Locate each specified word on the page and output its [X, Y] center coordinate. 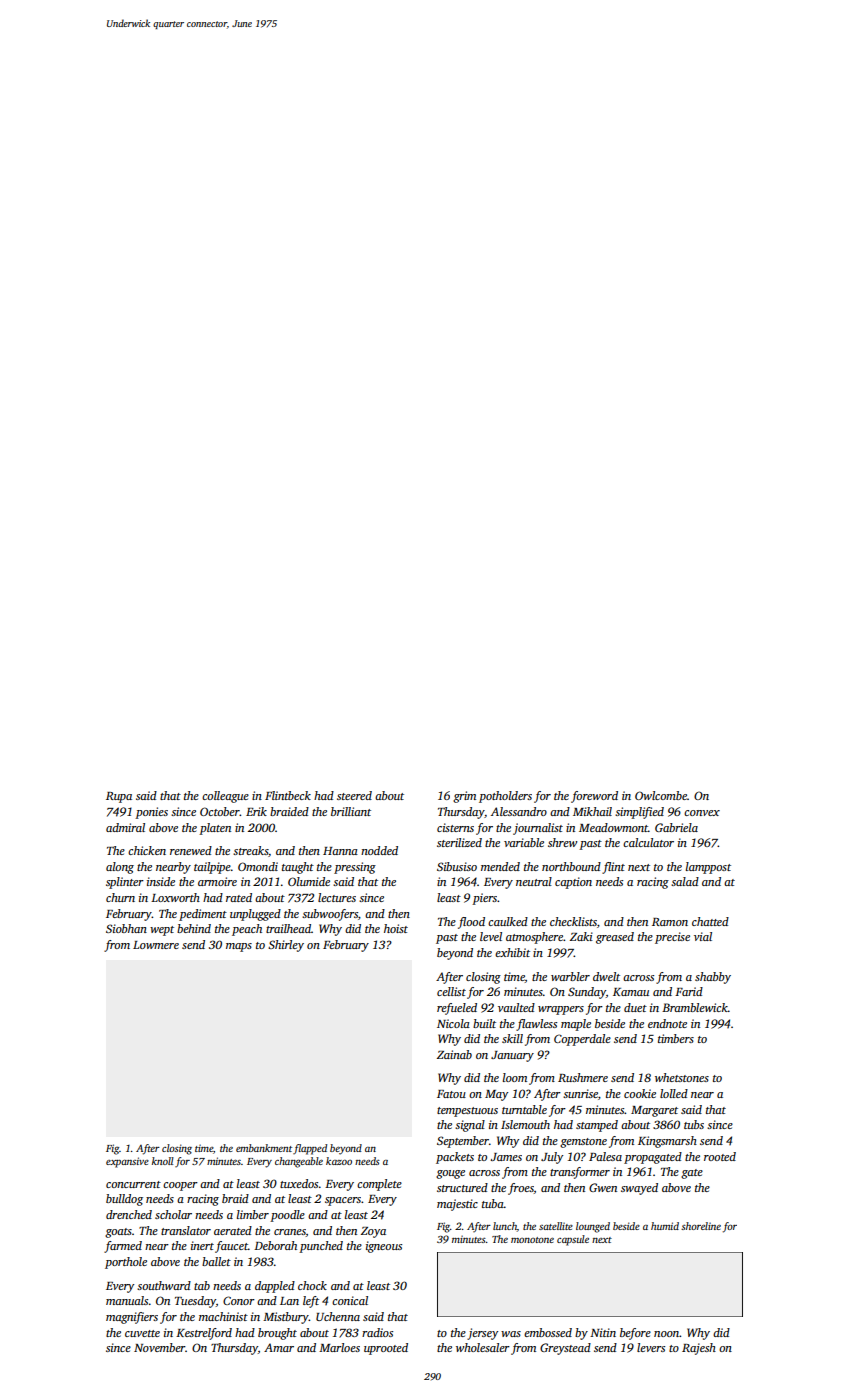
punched [321, 1247]
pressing [355, 868]
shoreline [701, 1226]
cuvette [142, 1333]
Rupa [119, 797]
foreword [594, 797]
